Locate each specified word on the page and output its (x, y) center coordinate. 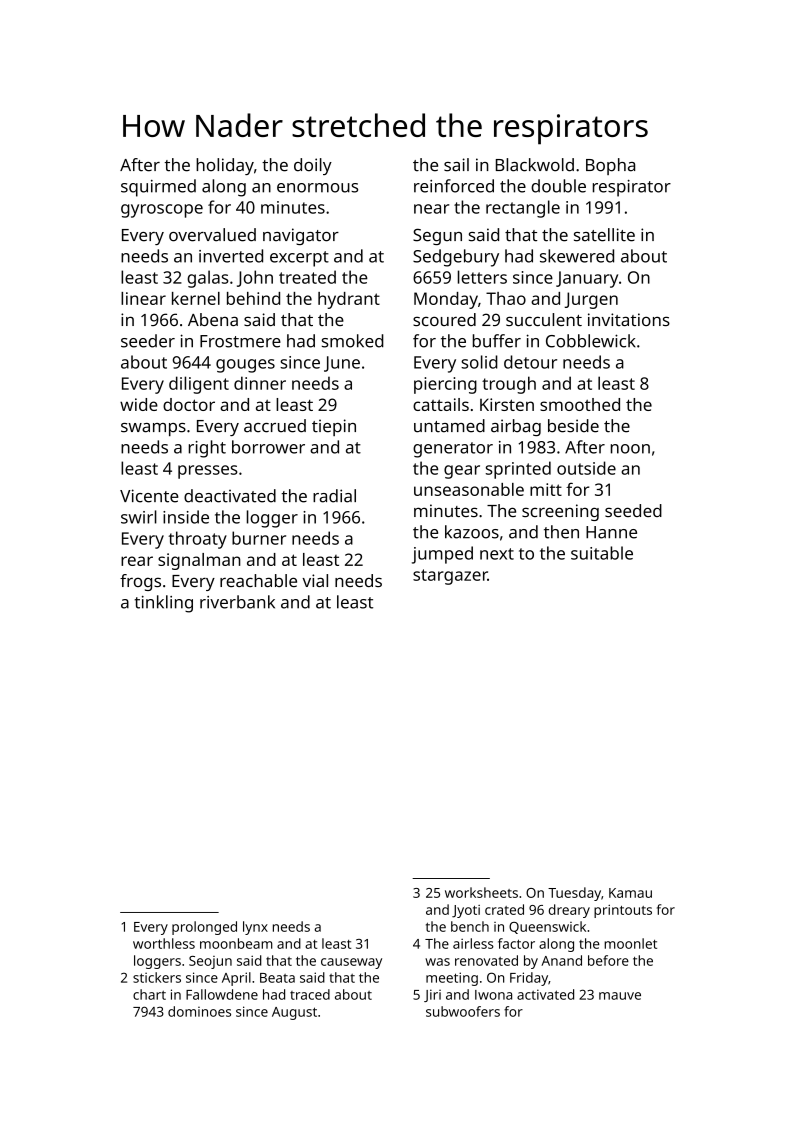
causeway (351, 963)
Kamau (630, 893)
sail (456, 165)
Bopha (610, 166)
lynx (255, 928)
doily (313, 166)
